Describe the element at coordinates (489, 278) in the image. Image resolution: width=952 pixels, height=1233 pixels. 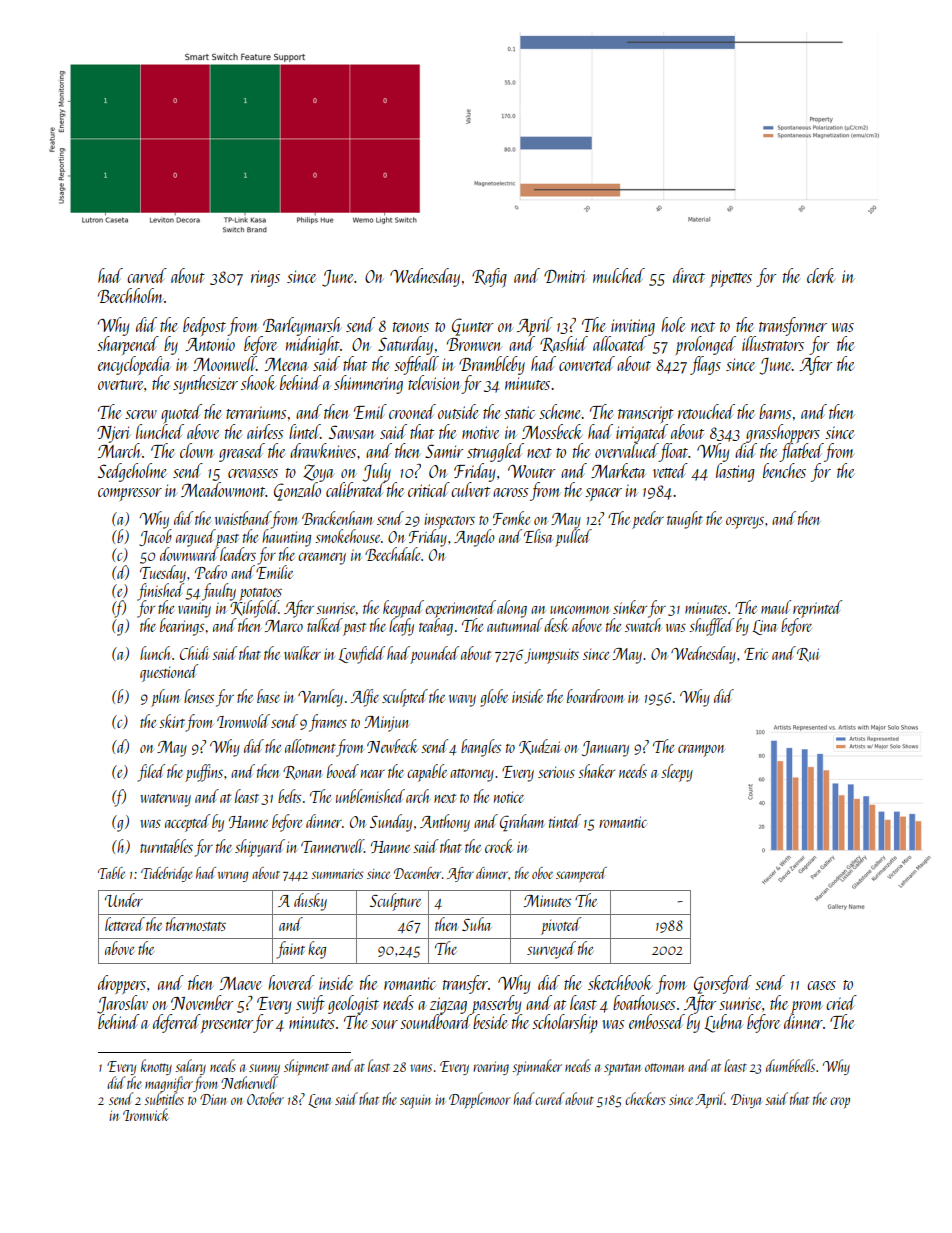
I see `Rafiq` at that location.
